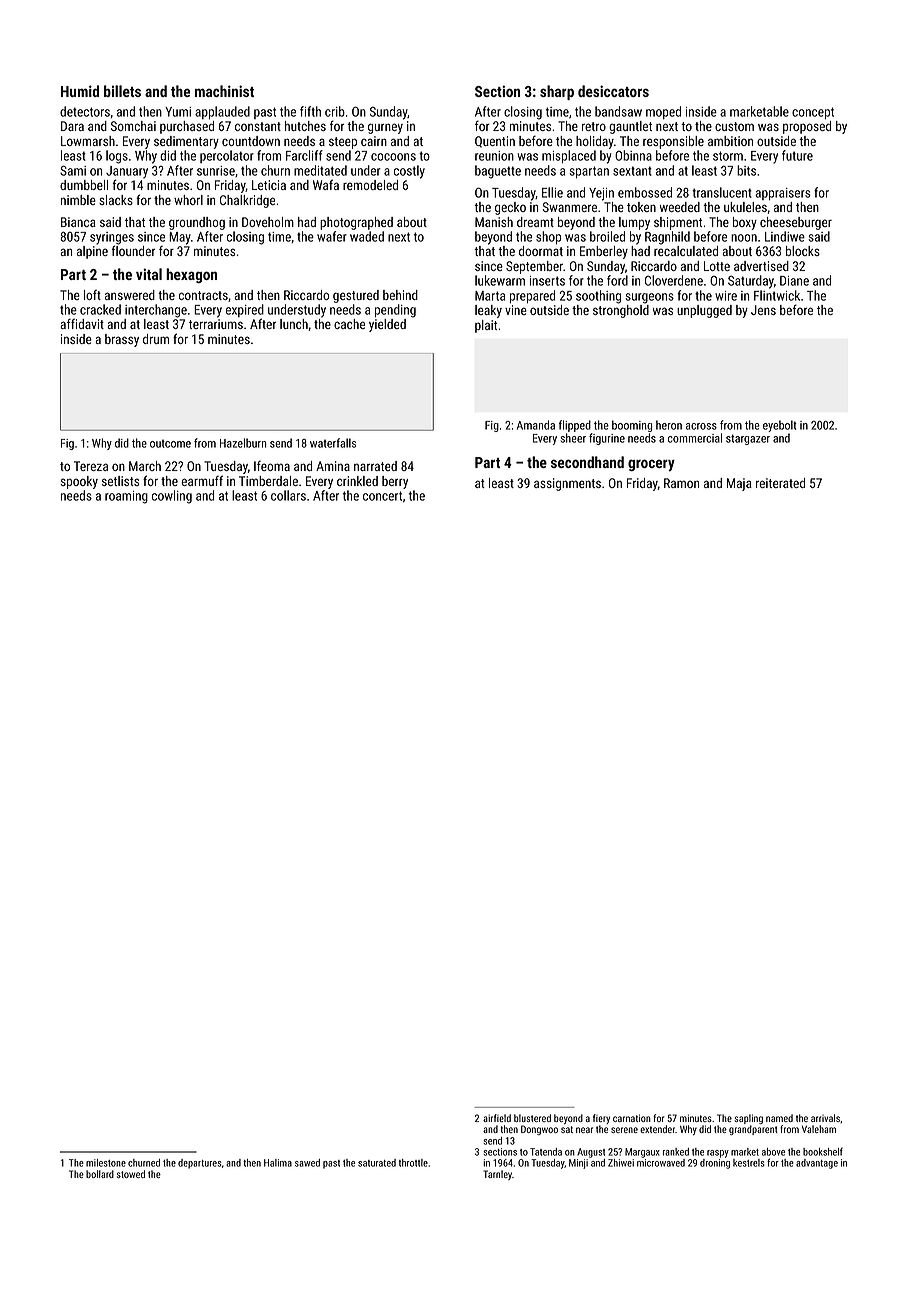  What do you see at coordinates (497, 1118) in the page?
I see `airfield` at bounding box center [497, 1118].
